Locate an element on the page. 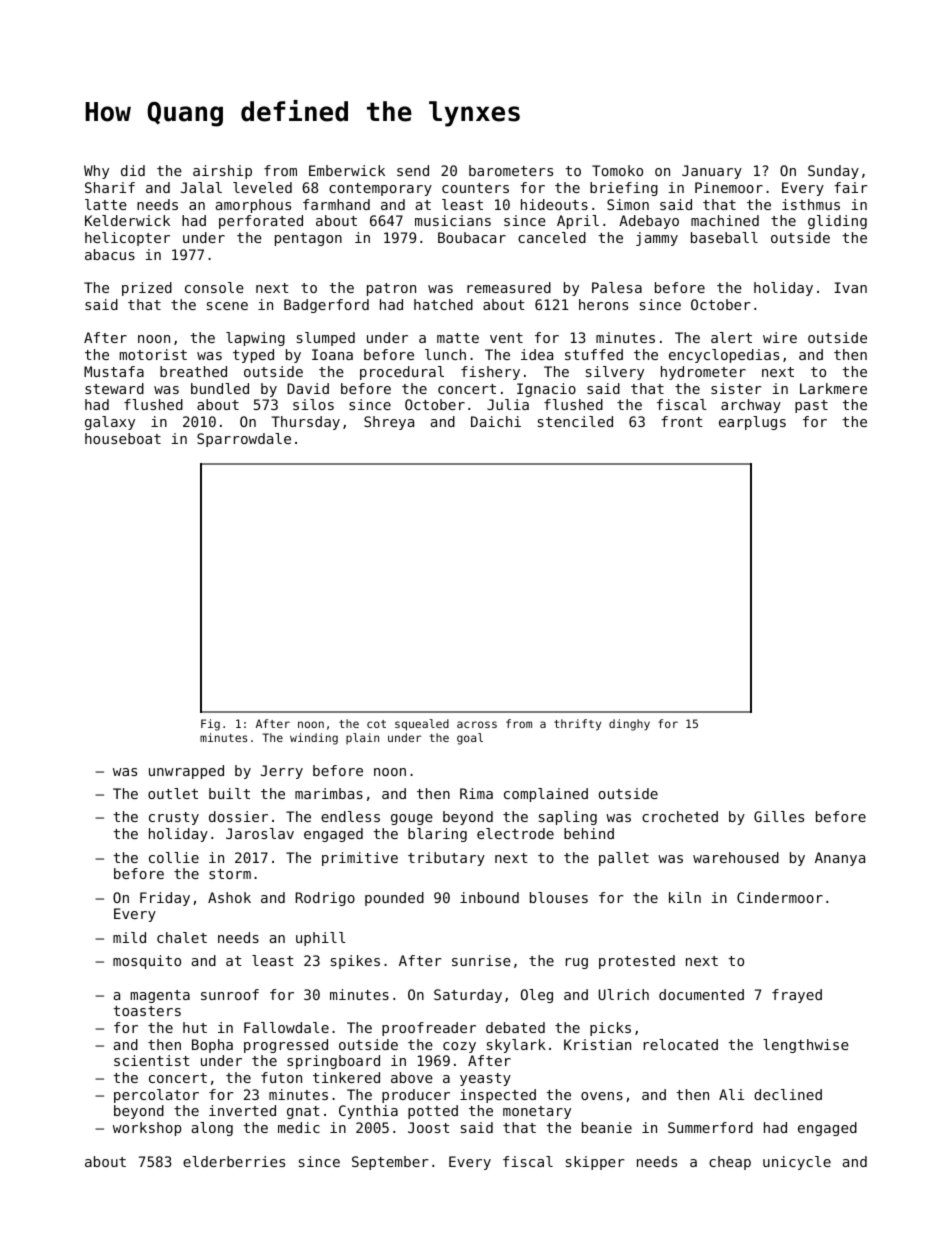 The width and height of the document is (952, 1233). pounded is located at coordinates (394, 899).
